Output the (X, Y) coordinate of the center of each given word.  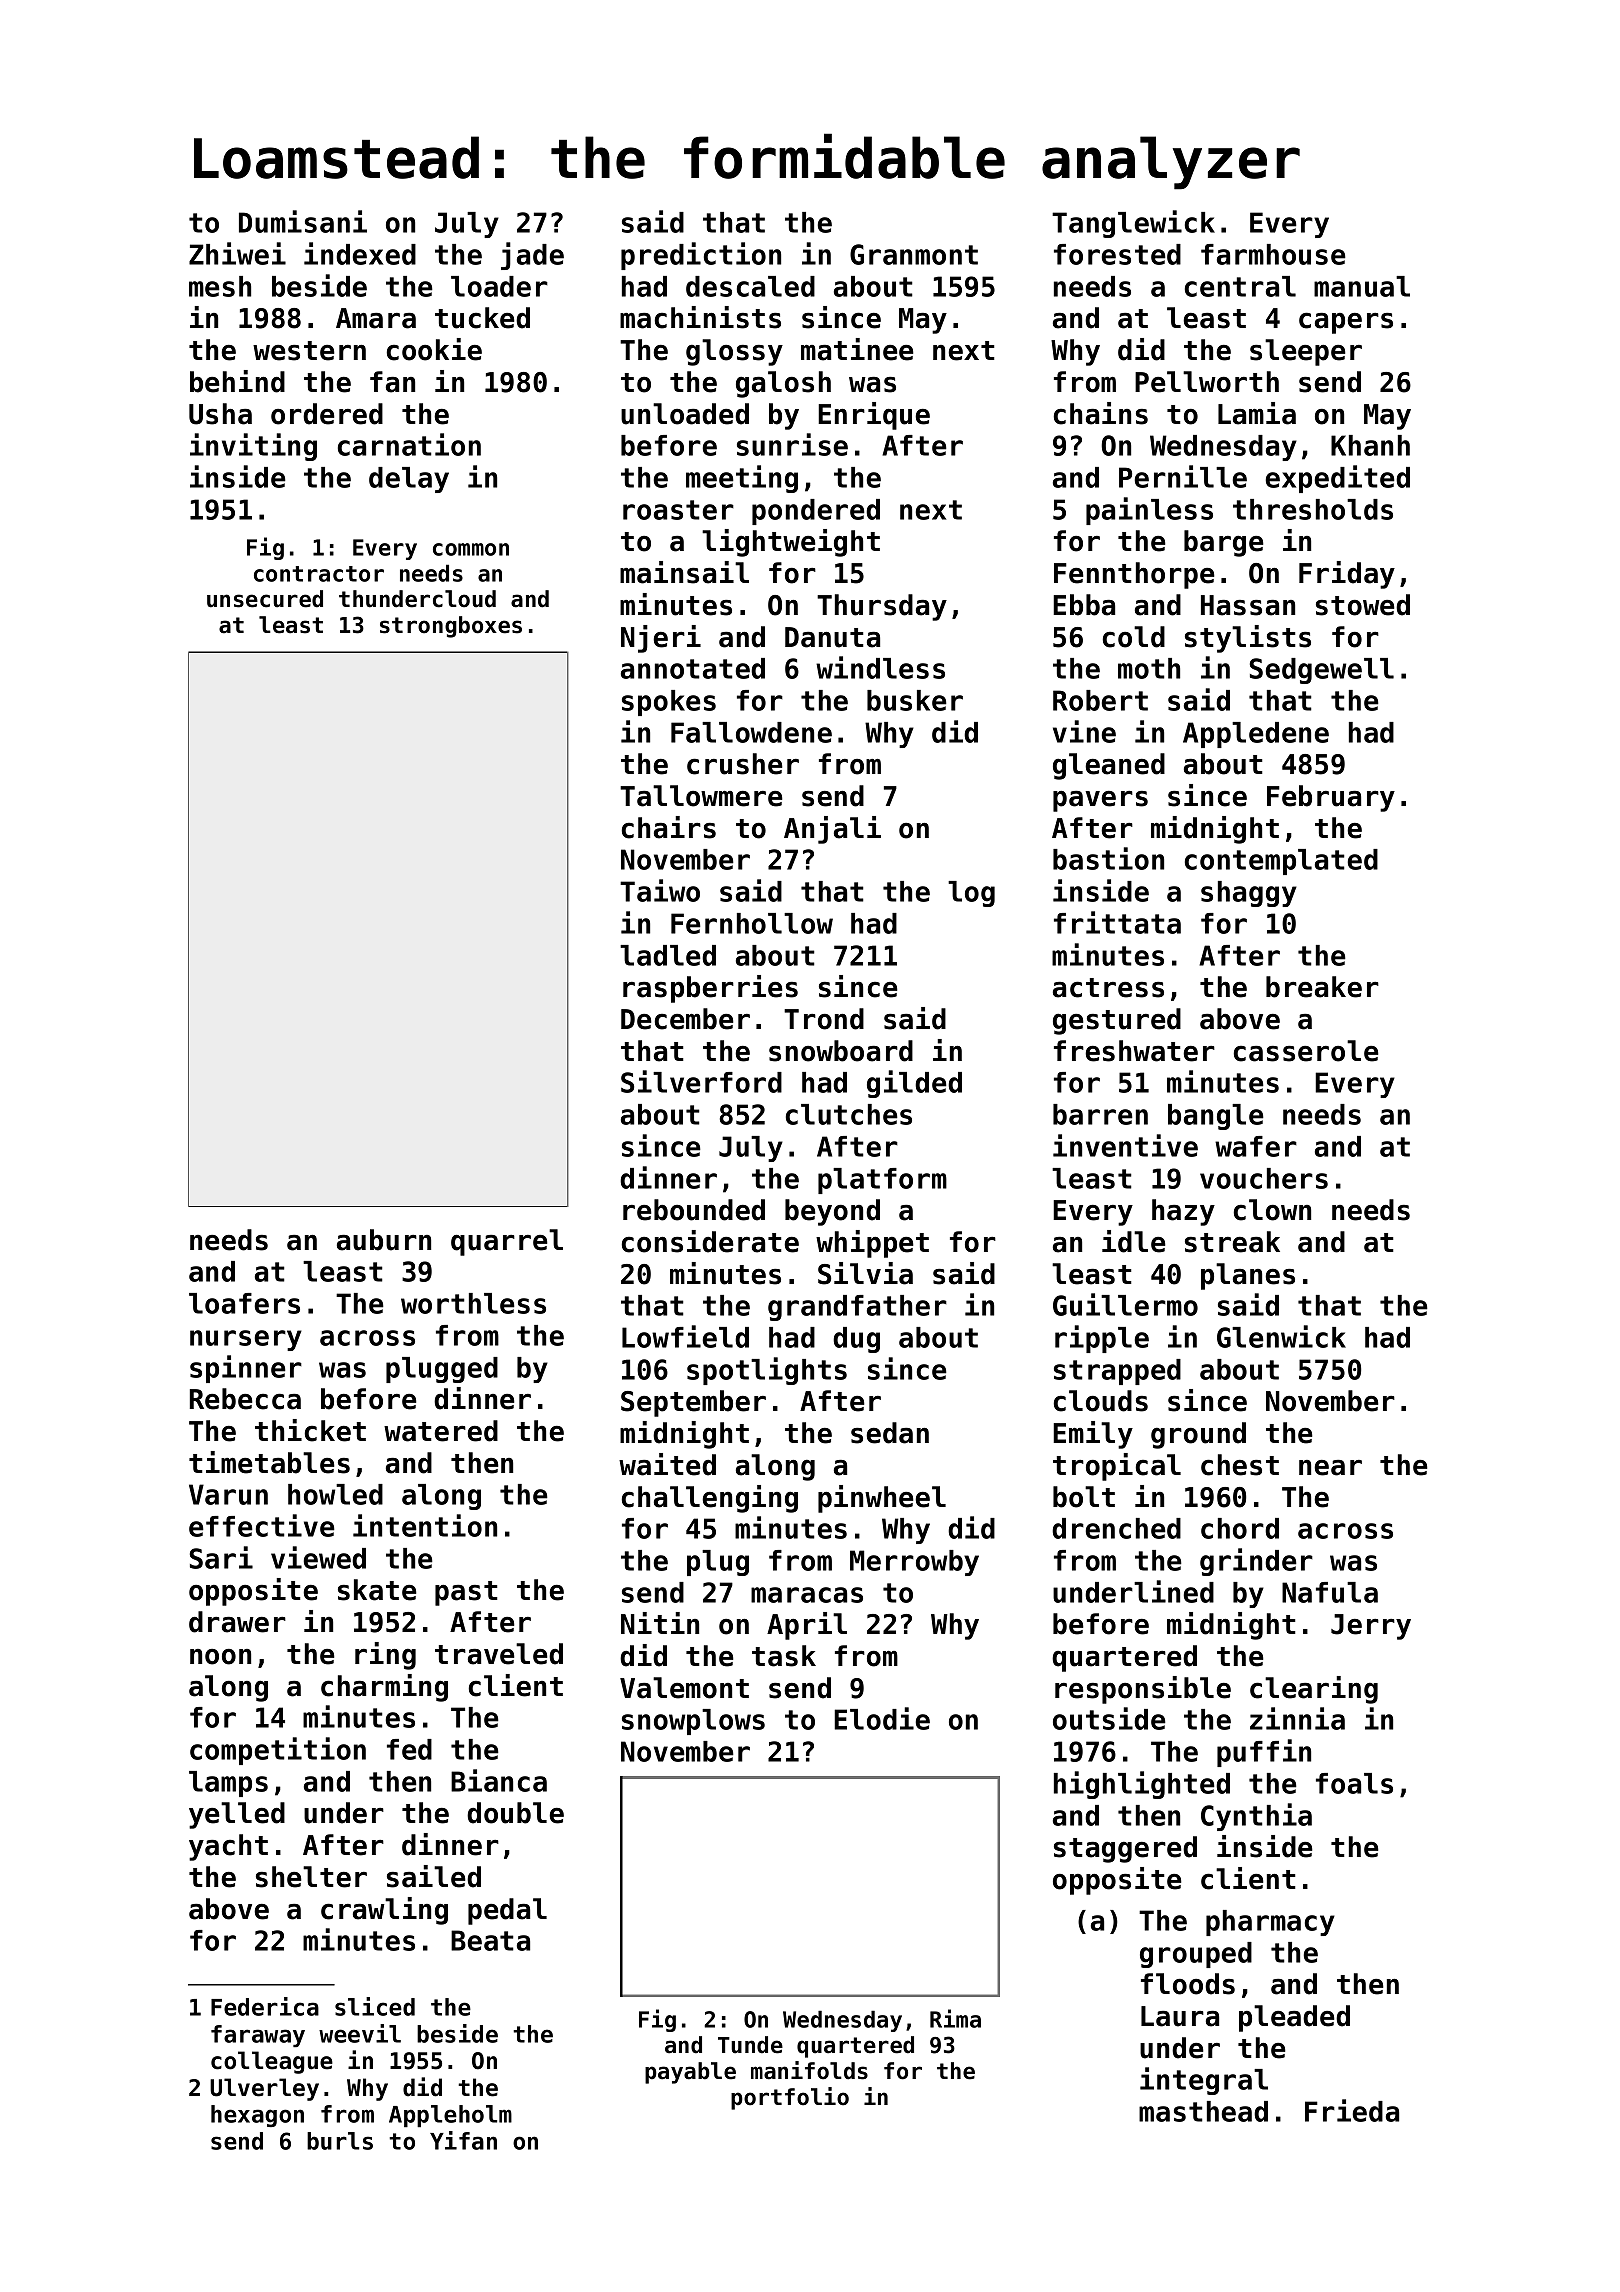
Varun (228, 1494)
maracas (807, 1595)
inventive (1125, 1145)
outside (1109, 1718)
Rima (955, 2018)
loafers (244, 1303)
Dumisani (303, 221)
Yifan (463, 2140)
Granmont (914, 254)
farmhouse (1273, 254)
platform (882, 1181)
